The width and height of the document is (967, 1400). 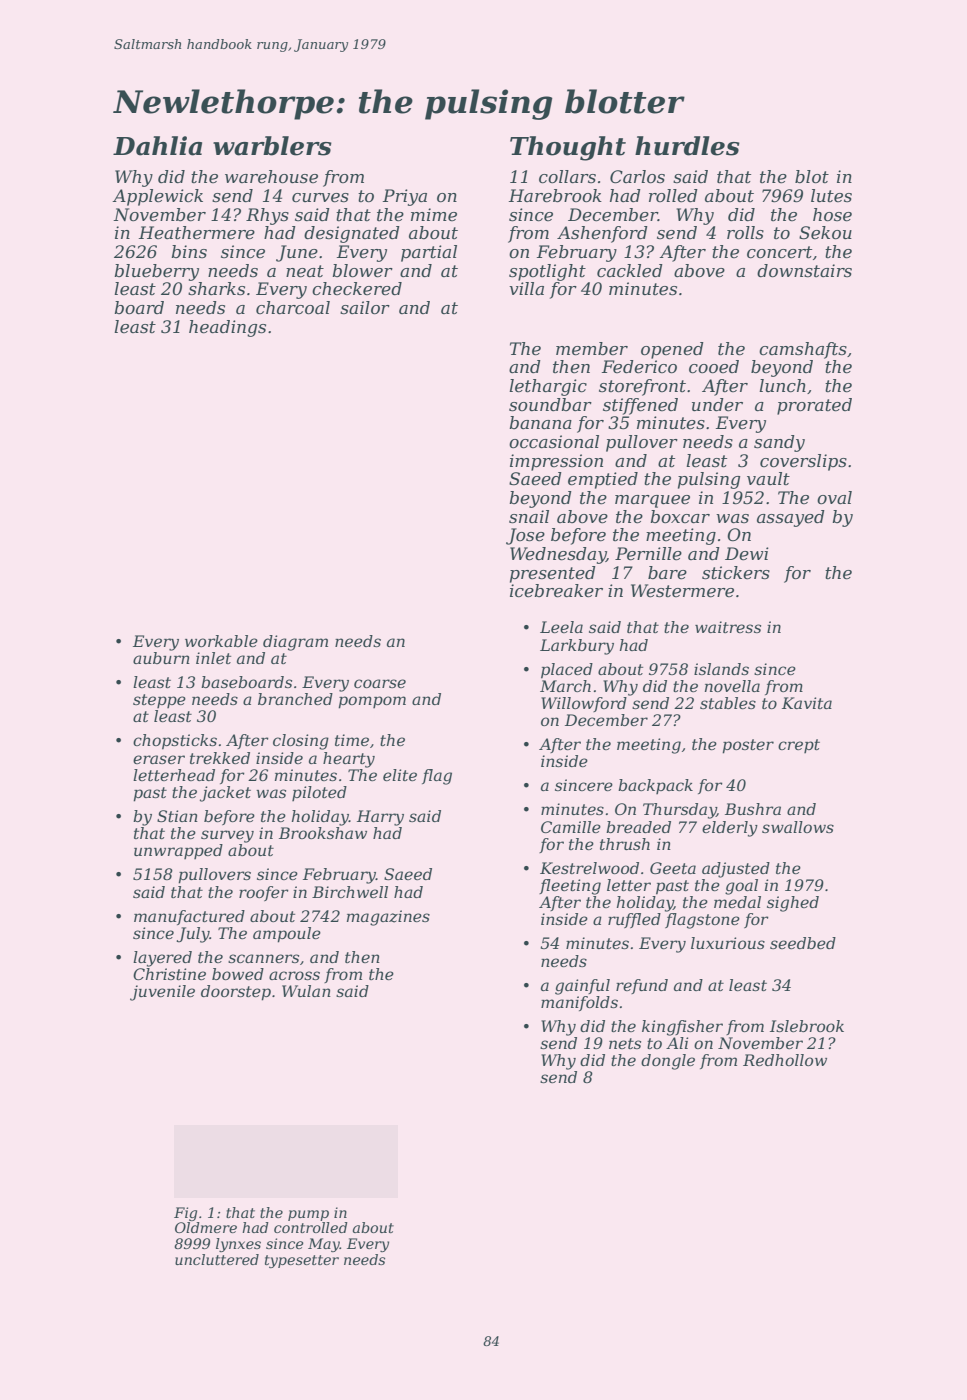 What do you see at coordinates (571, 827) in the document?
I see `Camille` at bounding box center [571, 827].
